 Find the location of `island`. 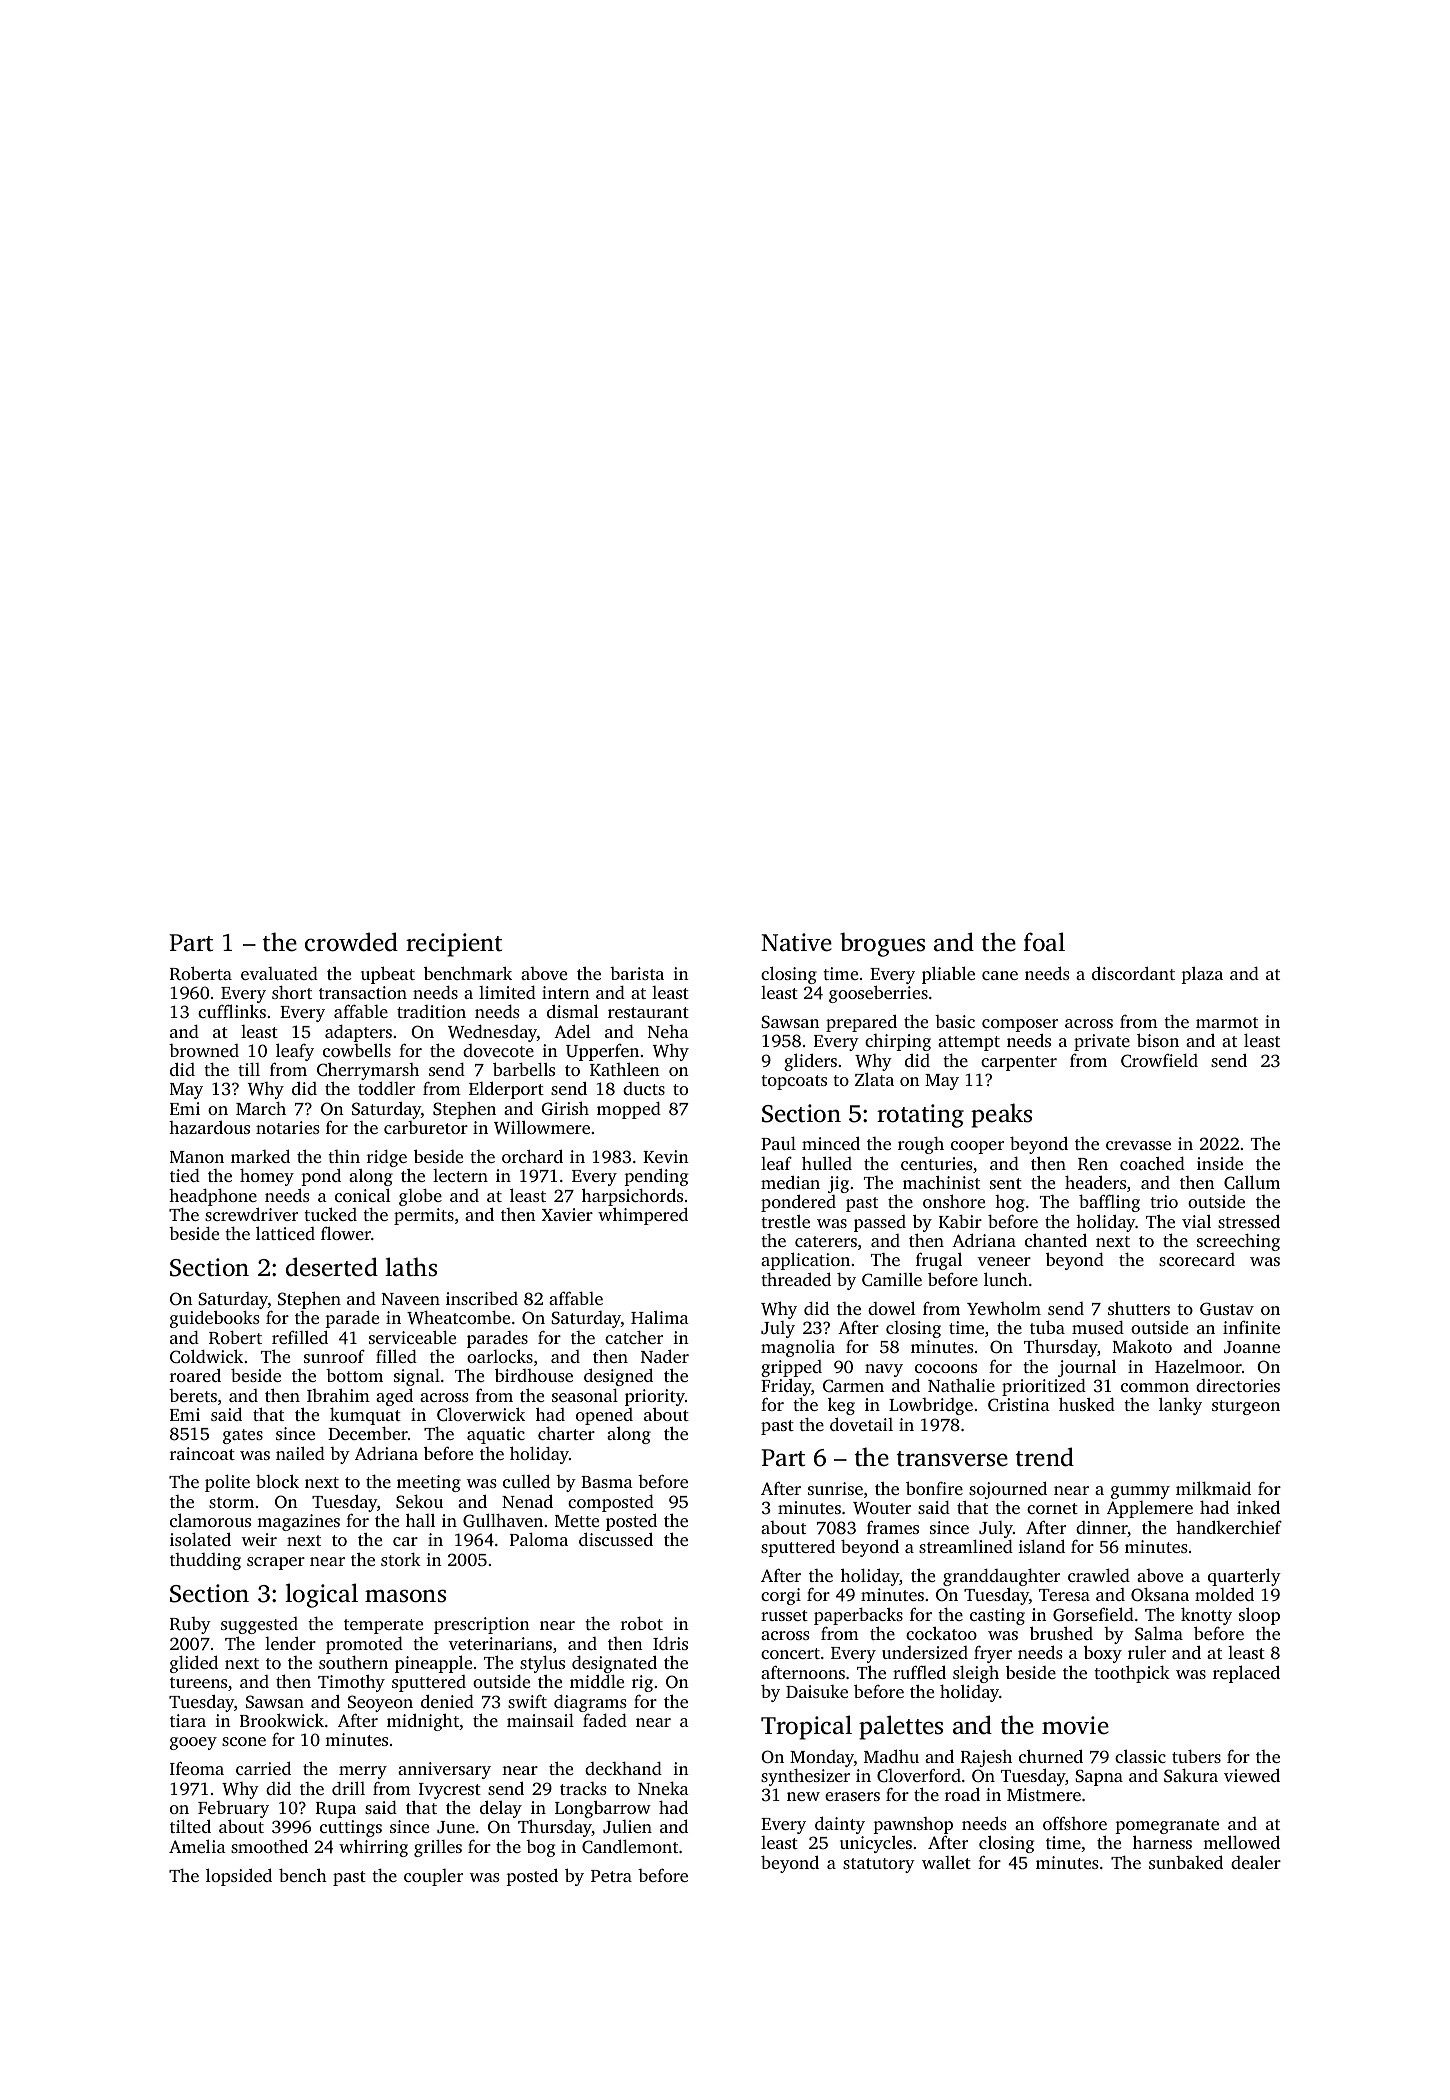

island is located at coordinates (1041, 1546).
